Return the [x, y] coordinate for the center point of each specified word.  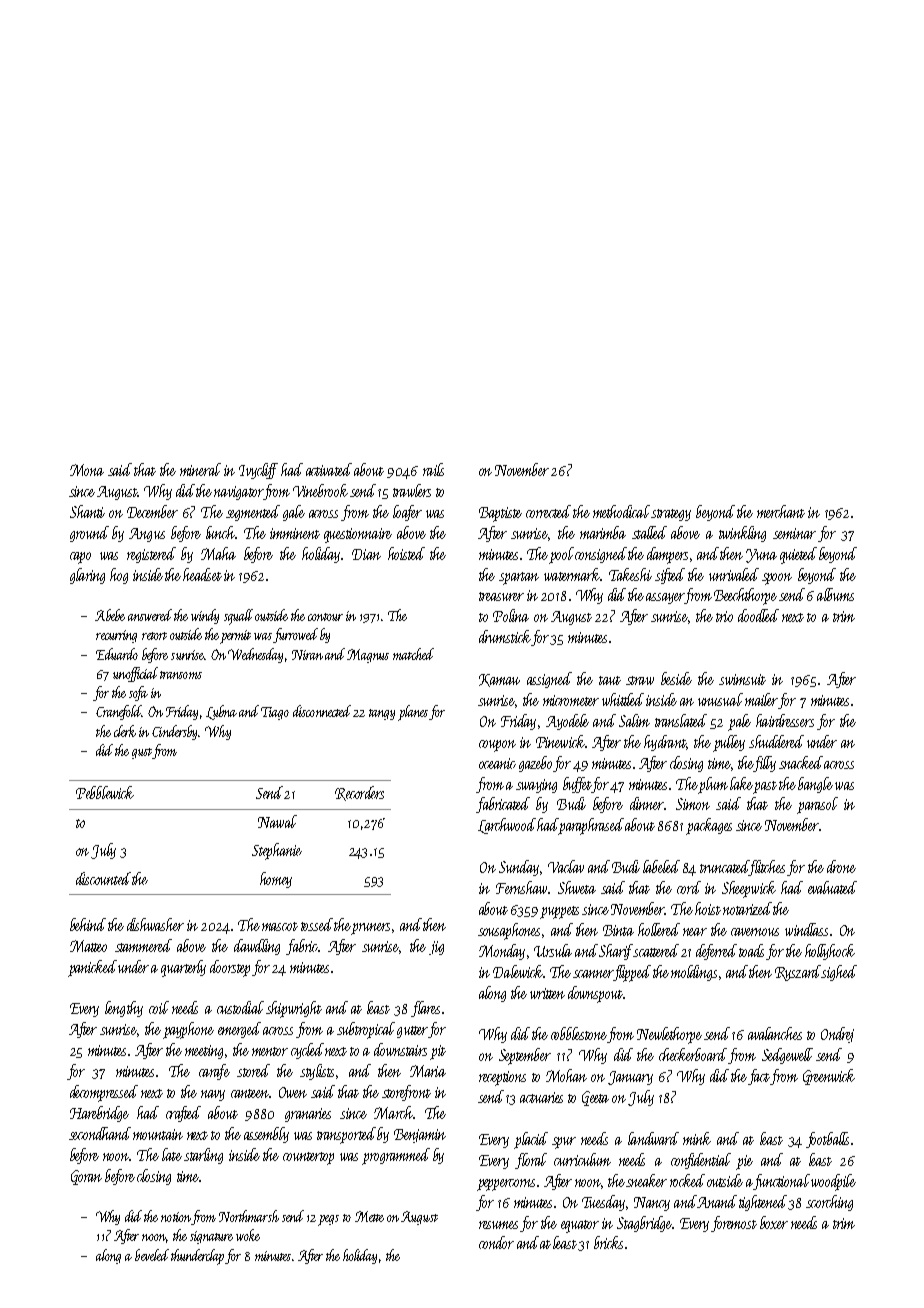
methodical [621, 511]
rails [433, 469]
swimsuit [742, 679]
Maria [428, 1071]
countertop [308, 1158]
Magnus [368, 656]
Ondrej [837, 1035]
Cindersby [175, 732]
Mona [87, 470]
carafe [214, 1072]
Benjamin [420, 1136]
